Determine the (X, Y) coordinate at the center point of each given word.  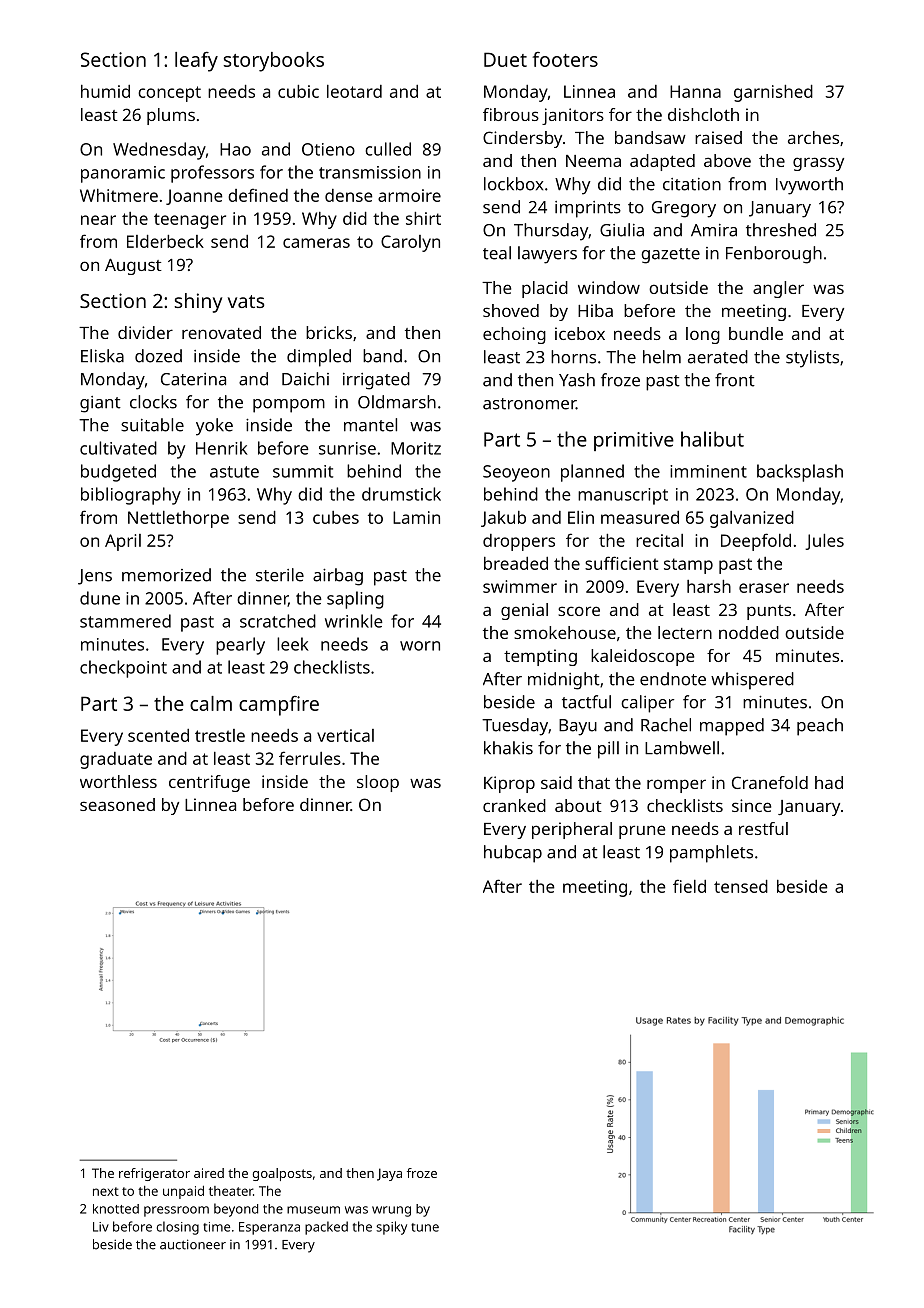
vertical (345, 735)
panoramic (123, 174)
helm (662, 357)
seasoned (117, 804)
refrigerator (154, 1174)
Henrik (222, 448)
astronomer (529, 404)
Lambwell (682, 748)
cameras (316, 243)
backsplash (800, 473)
